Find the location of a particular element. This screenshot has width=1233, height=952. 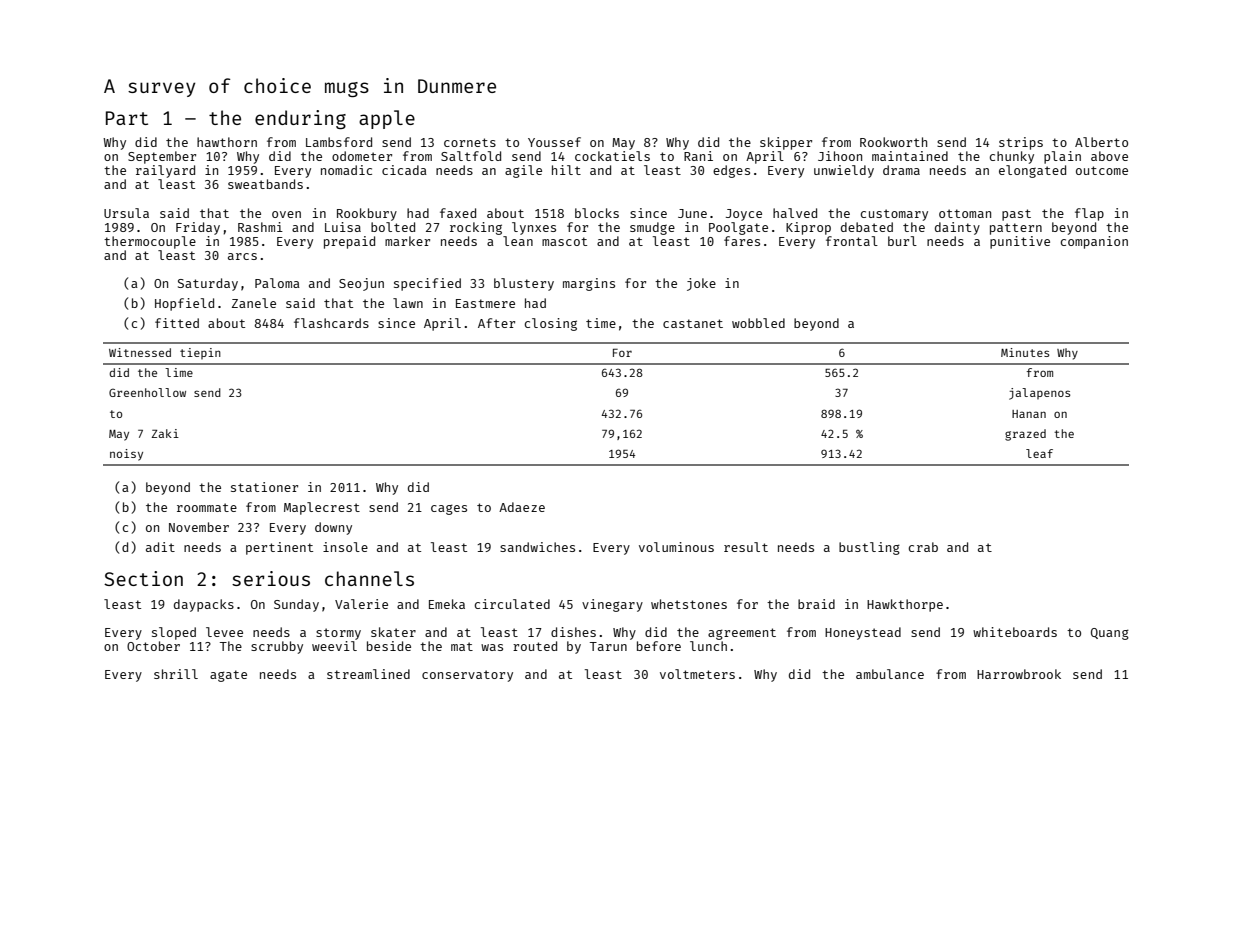

shrill is located at coordinates (176, 674).
